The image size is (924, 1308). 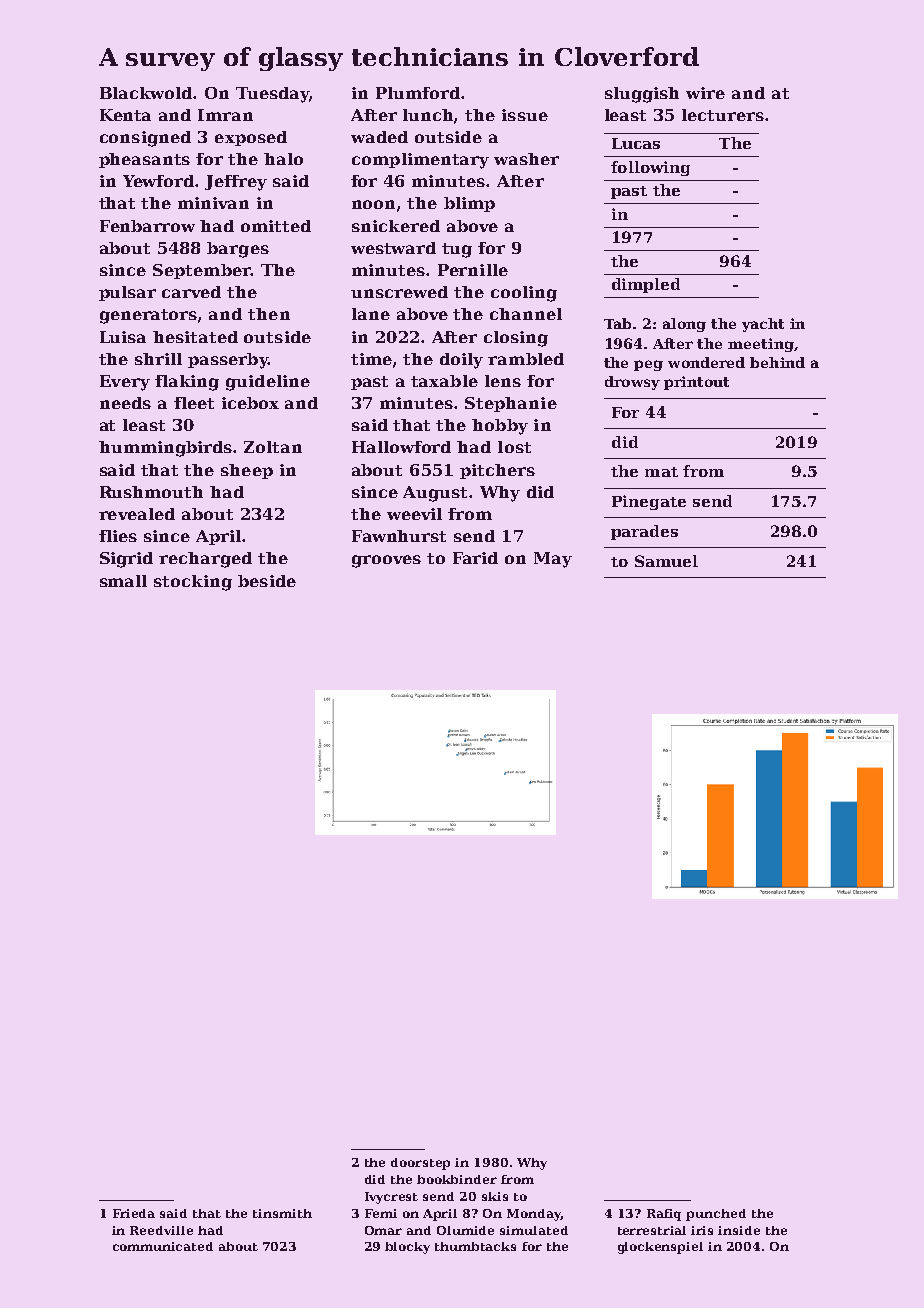 I want to click on tinsmith, so click(x=282, y=1213).
